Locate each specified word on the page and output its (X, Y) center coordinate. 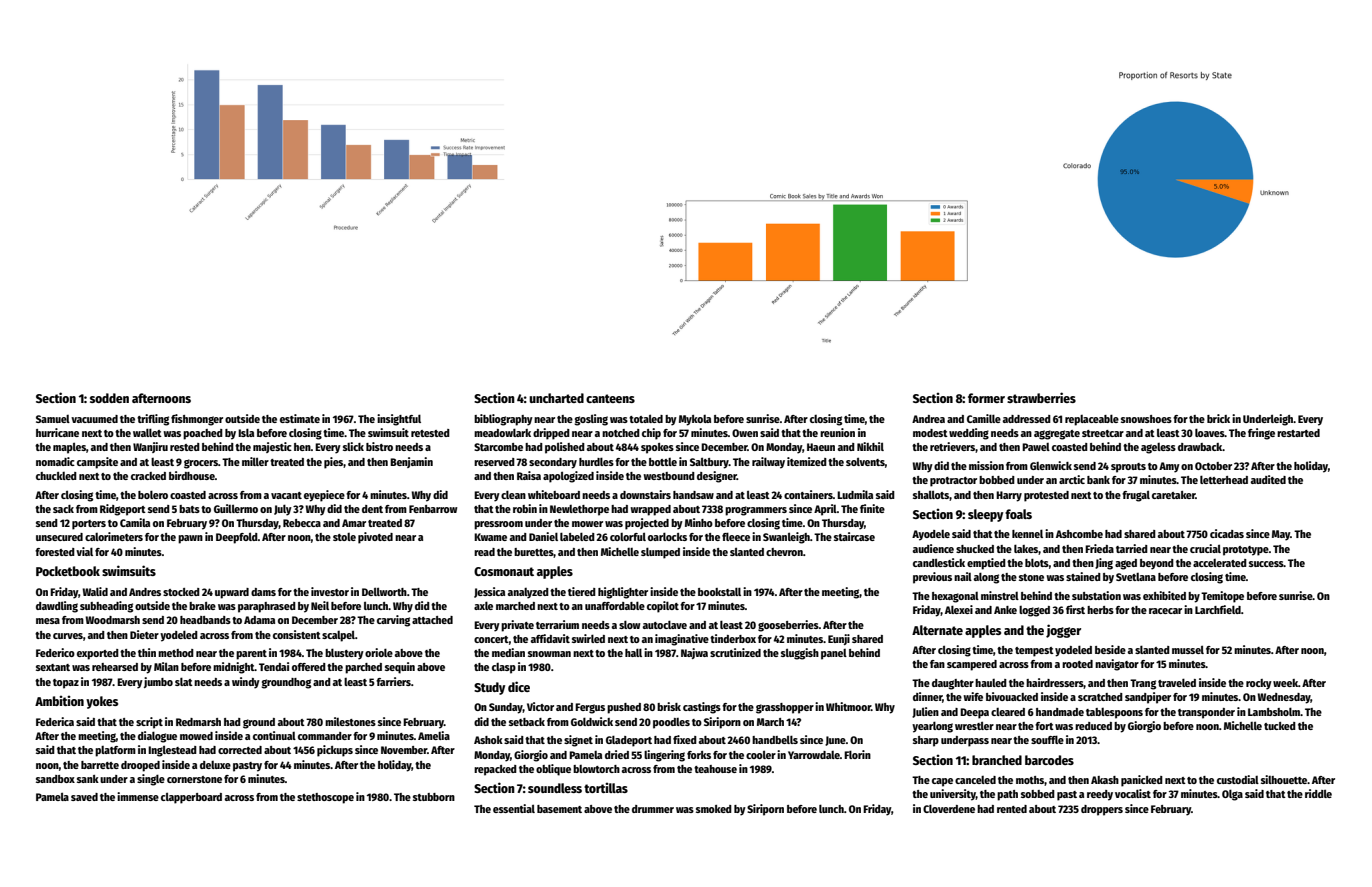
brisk (669, 706)
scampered (972, 665)
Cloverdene (949, 808)
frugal (1136, 496)
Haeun (821, 447)
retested (430, 433)
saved (84, 797)
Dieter (144, 634)
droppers (1102, 810)
